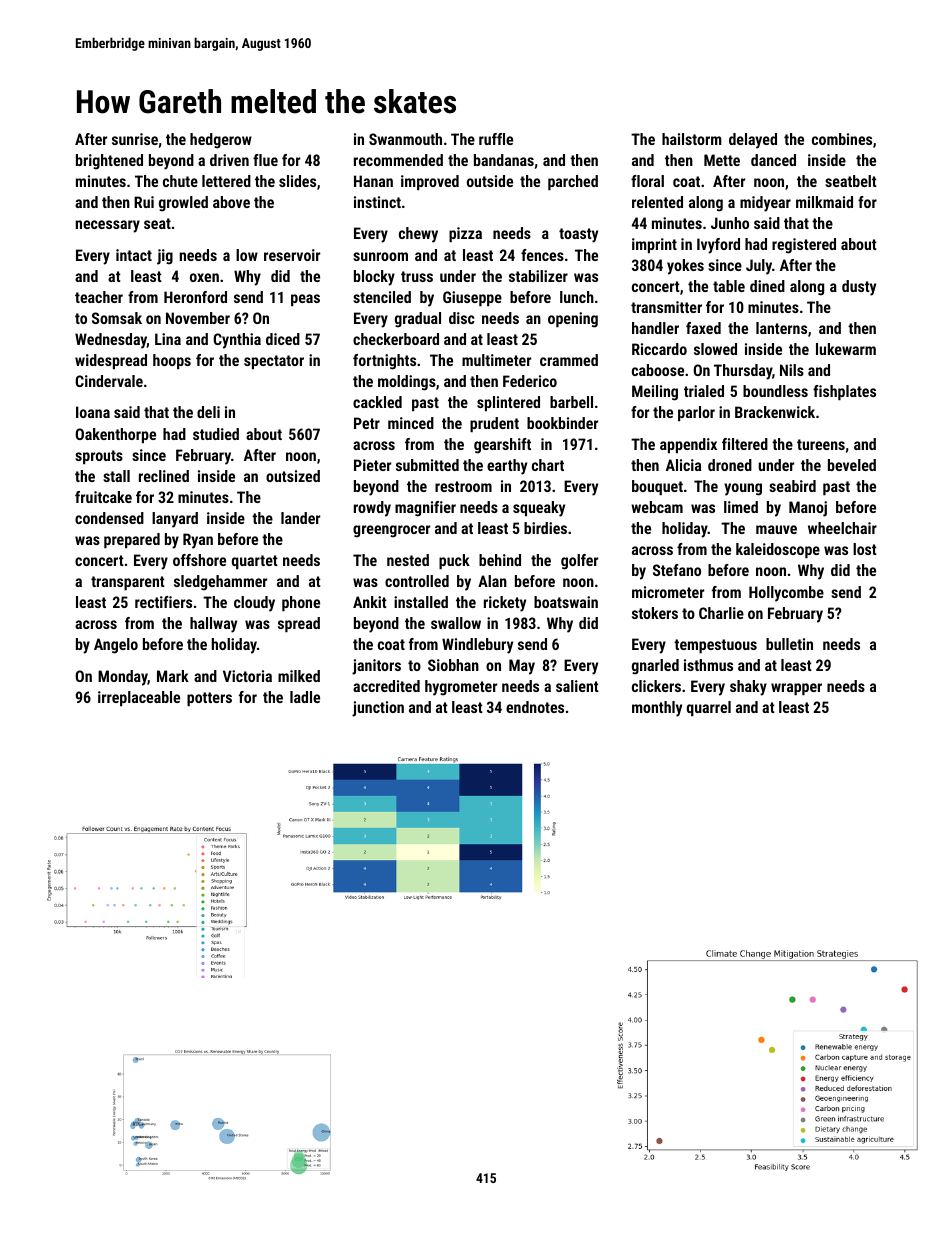  Describe the element at coordinates (396, 339) in the document. I see `checkerboard` at that location.
